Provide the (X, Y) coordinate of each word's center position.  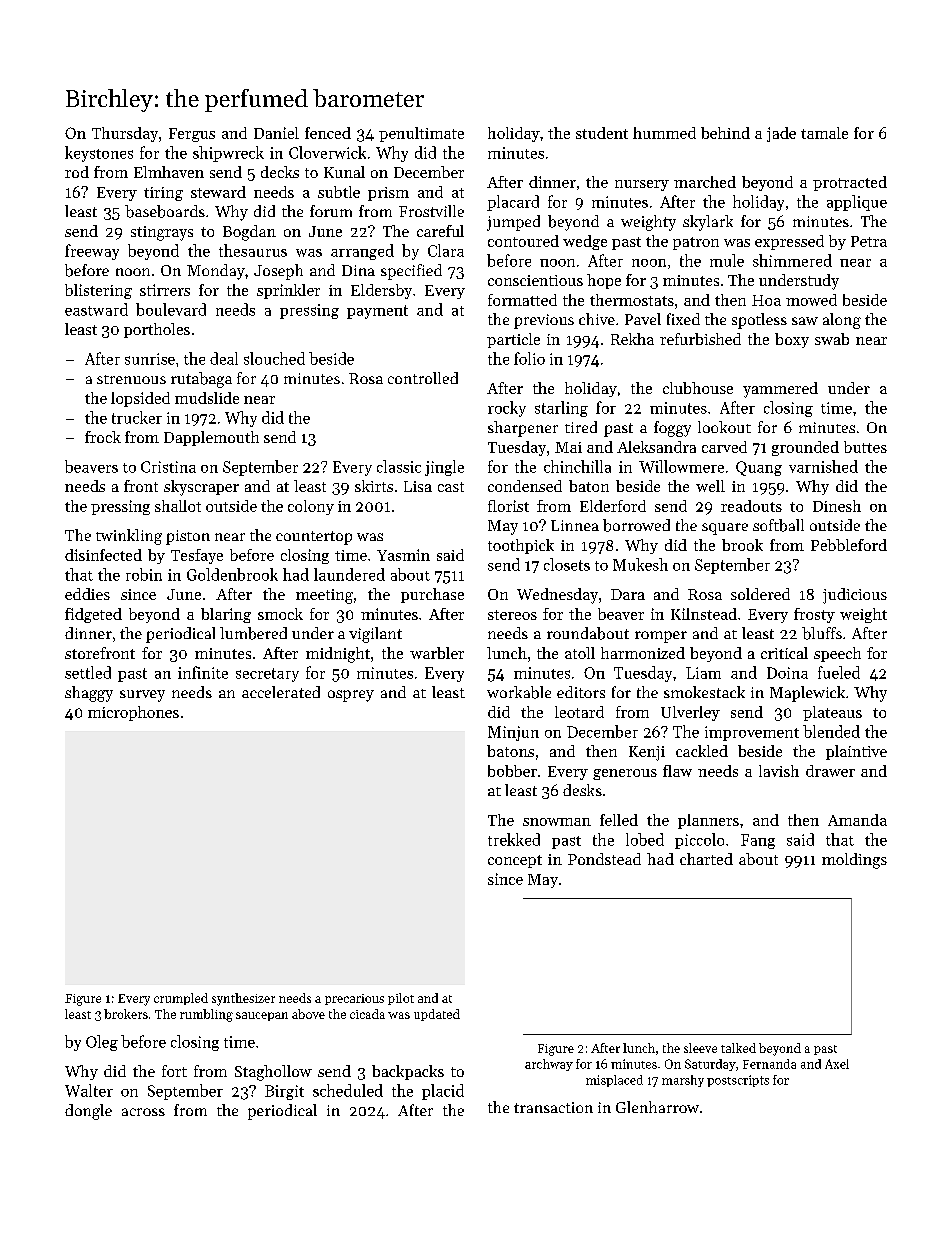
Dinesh (837, 506)
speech (837, 654)
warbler (437, 653)
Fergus (192, 135)
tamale (824, 133)
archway (549, 1065)
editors (581, 692)
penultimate (421, 134)
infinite (203, 672)
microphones (133, 713)
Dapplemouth (211, 438)
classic (399, 466)
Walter (89, 1090)
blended (831, 731)
